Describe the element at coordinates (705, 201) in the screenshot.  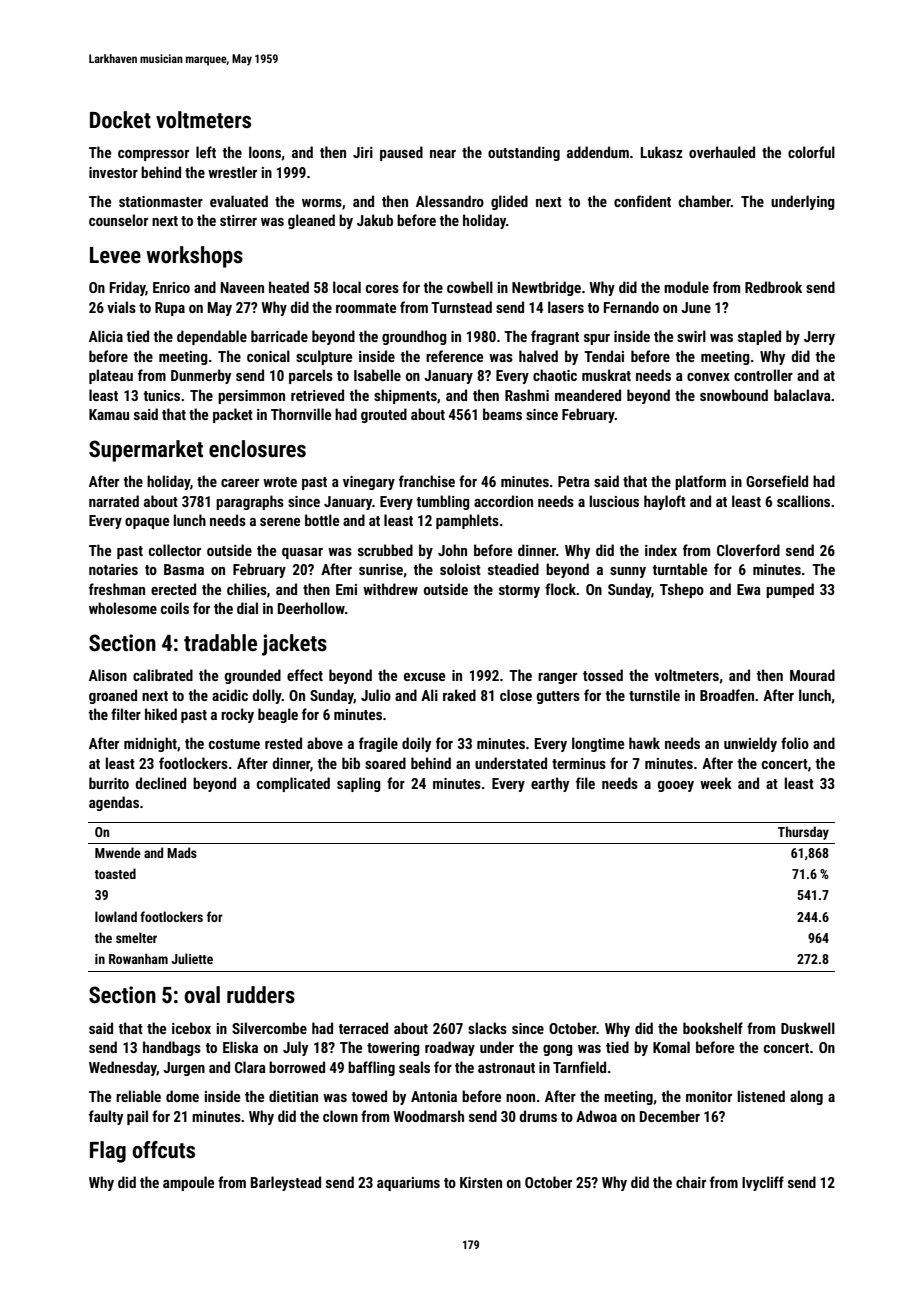
I see `chamber` at that location.
